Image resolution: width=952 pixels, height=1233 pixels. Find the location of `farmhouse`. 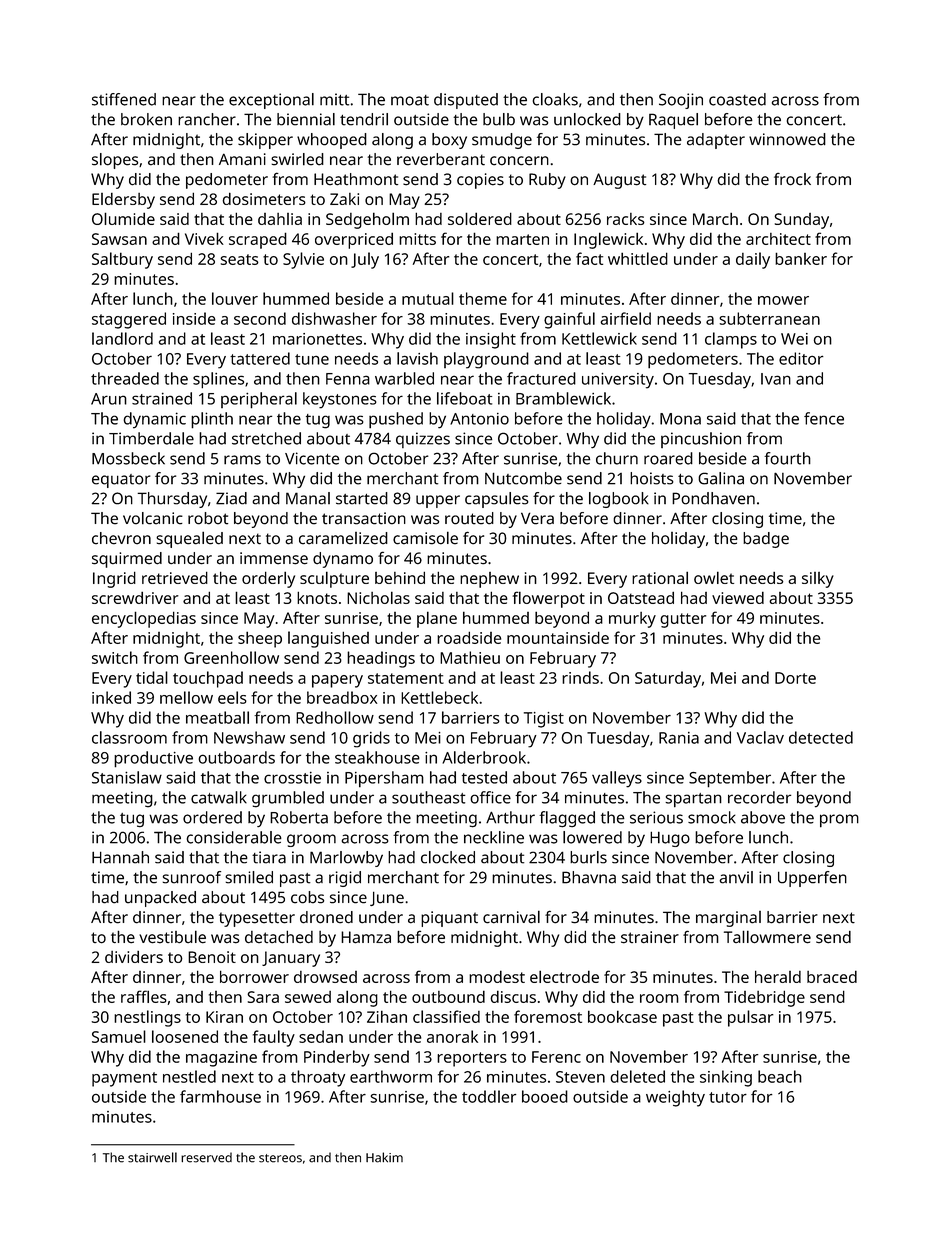

farmhouse is located at coordinates (220, 1096).
